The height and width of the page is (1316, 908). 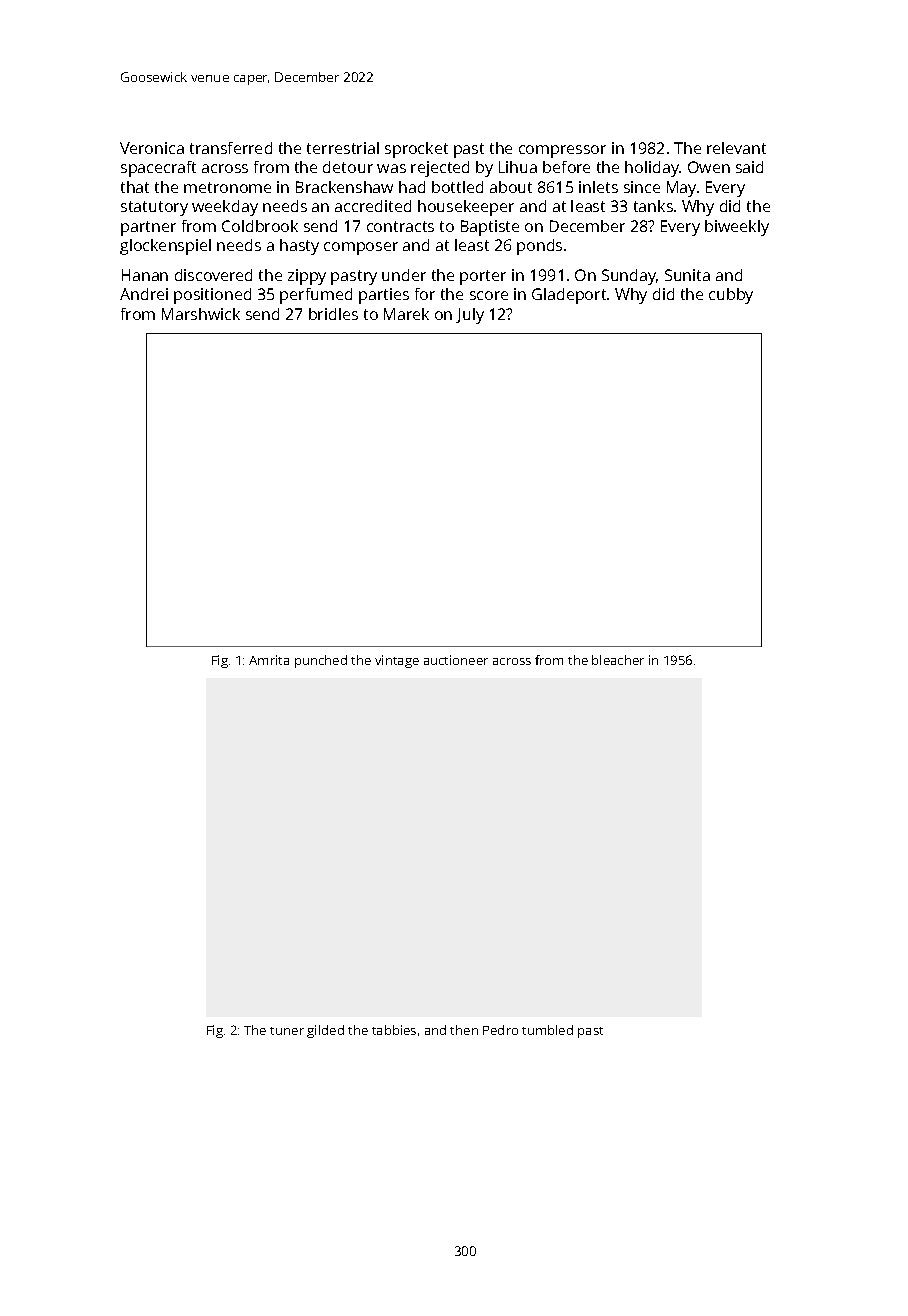 What do you see at coordinates (394, 1030) in the page?
I see `tabbies` at bounding box center [394, 1030].
